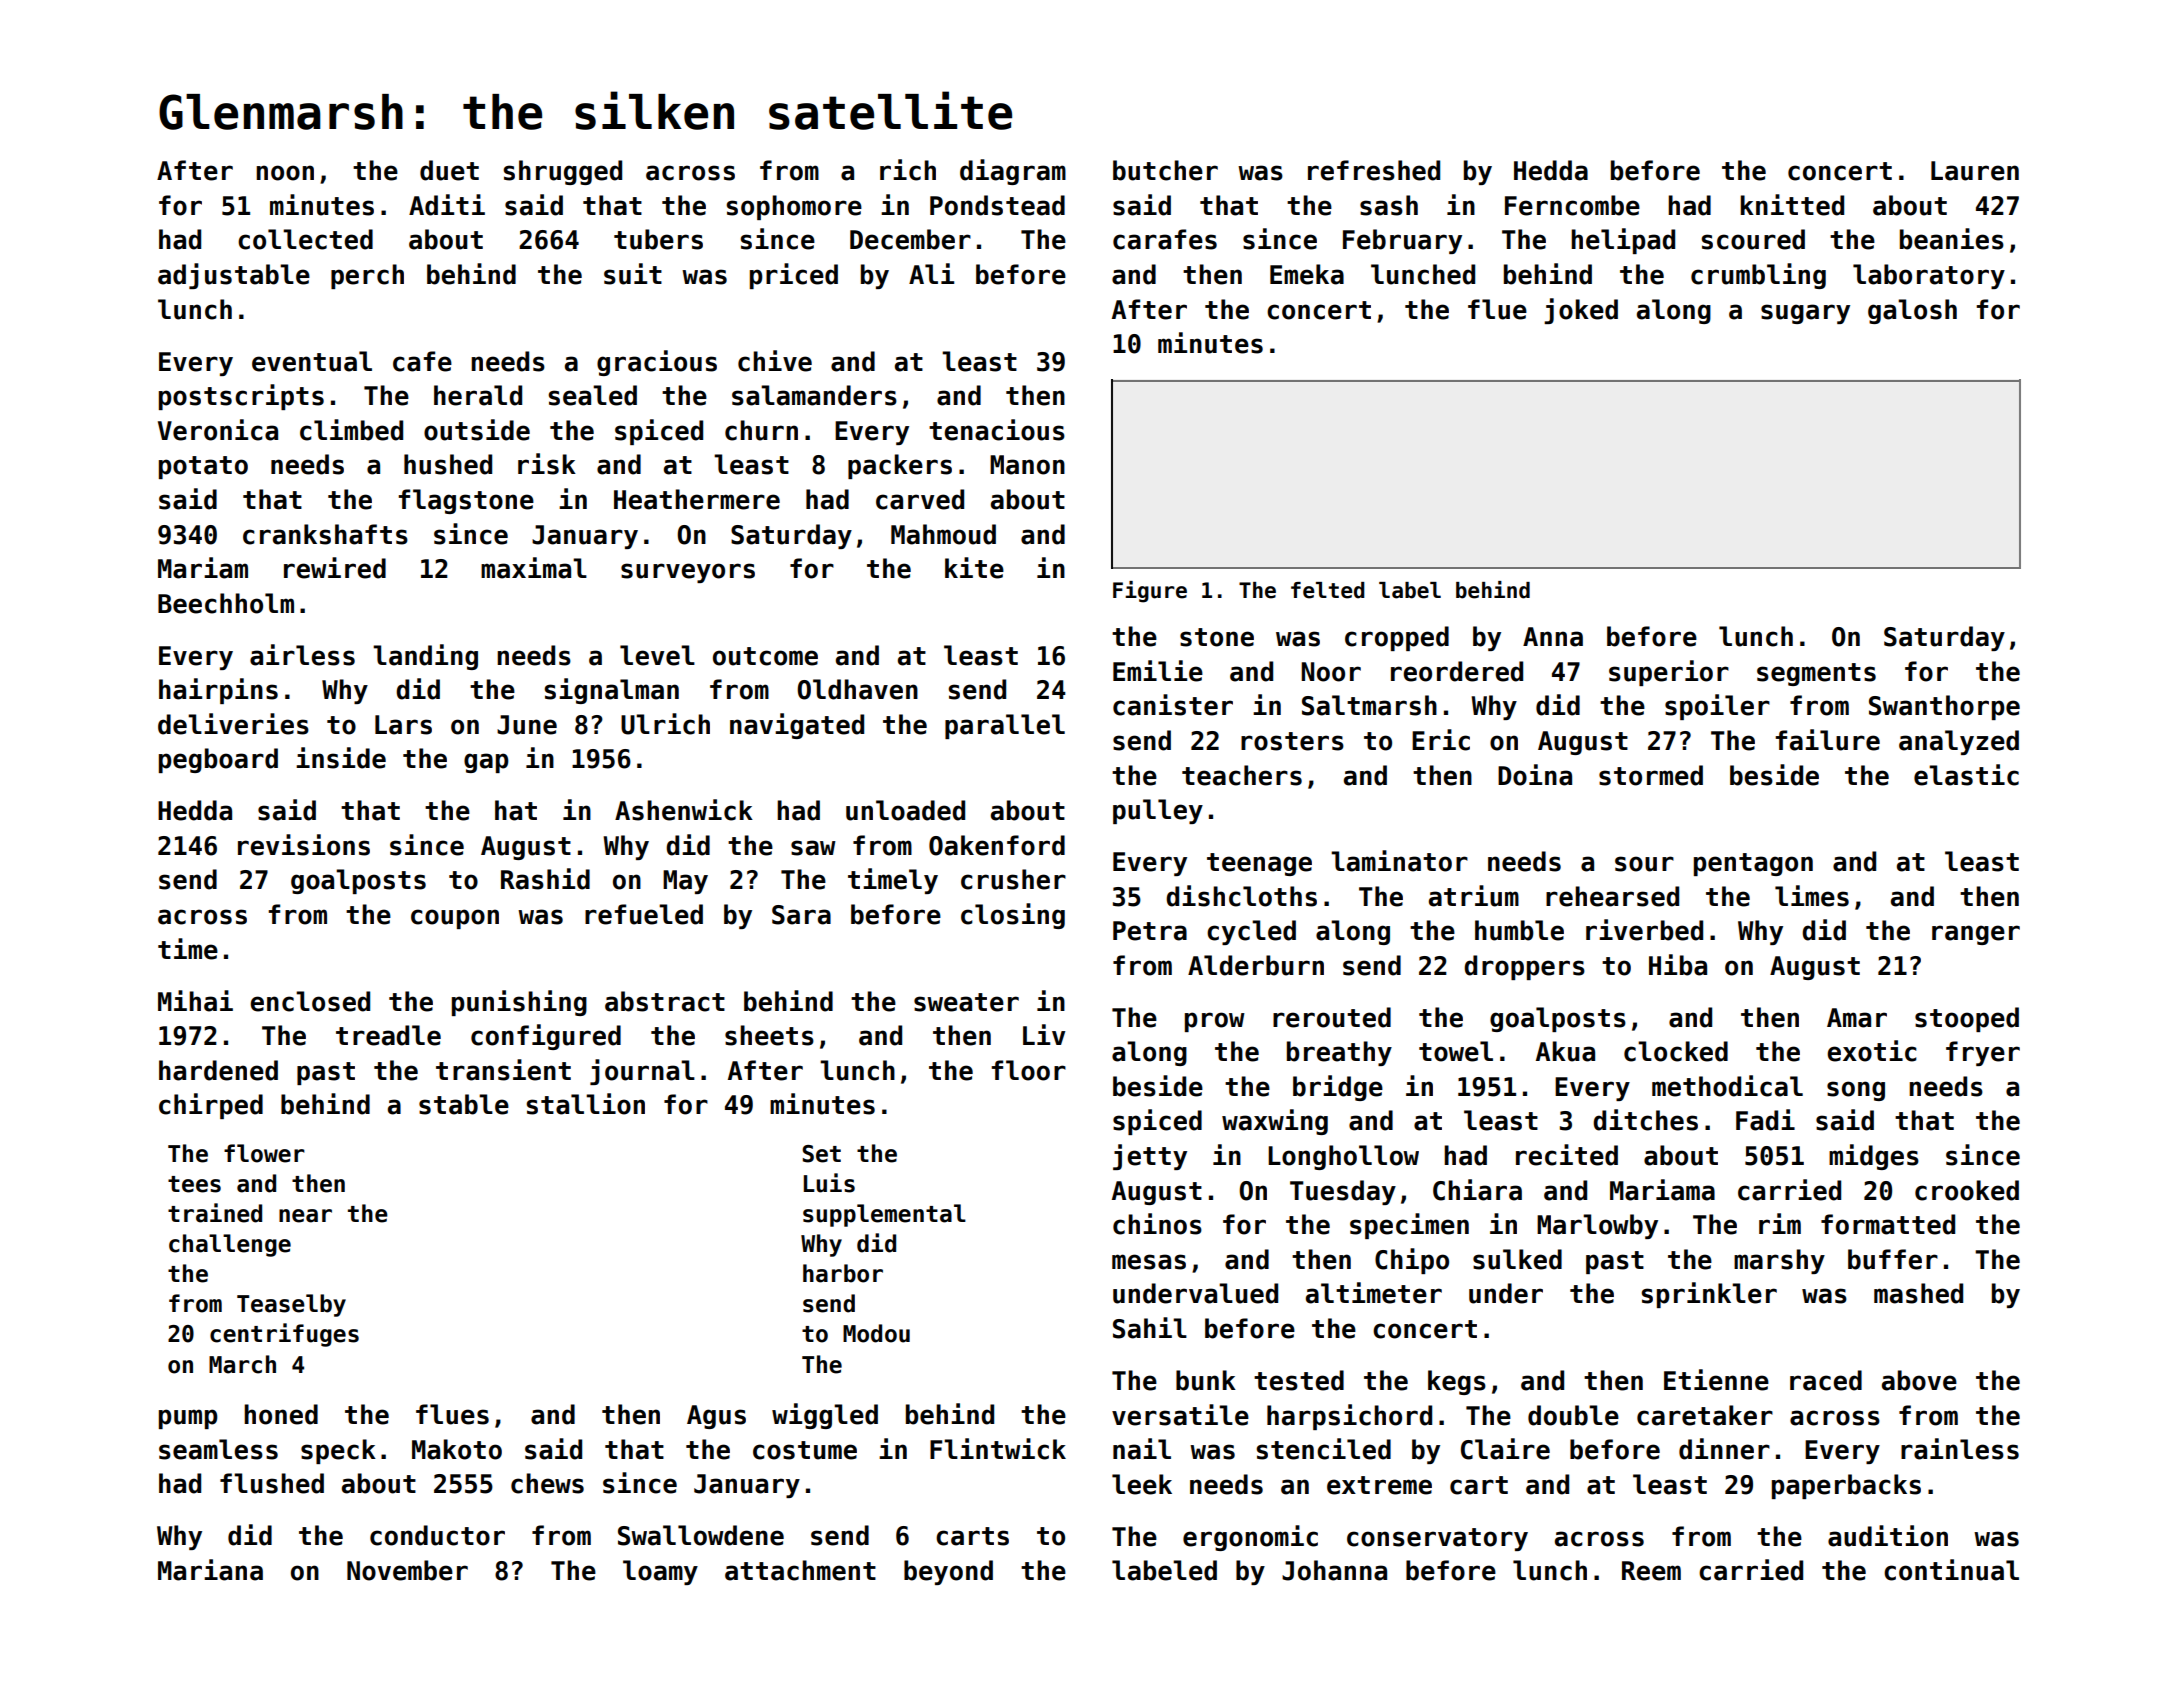 Image resolution: width=2178 pixels, height=1683 pixels. What do you see at coordinates (1918, 1293) in the page?
I see `mashed` at bounding box center [1918, 1293].
